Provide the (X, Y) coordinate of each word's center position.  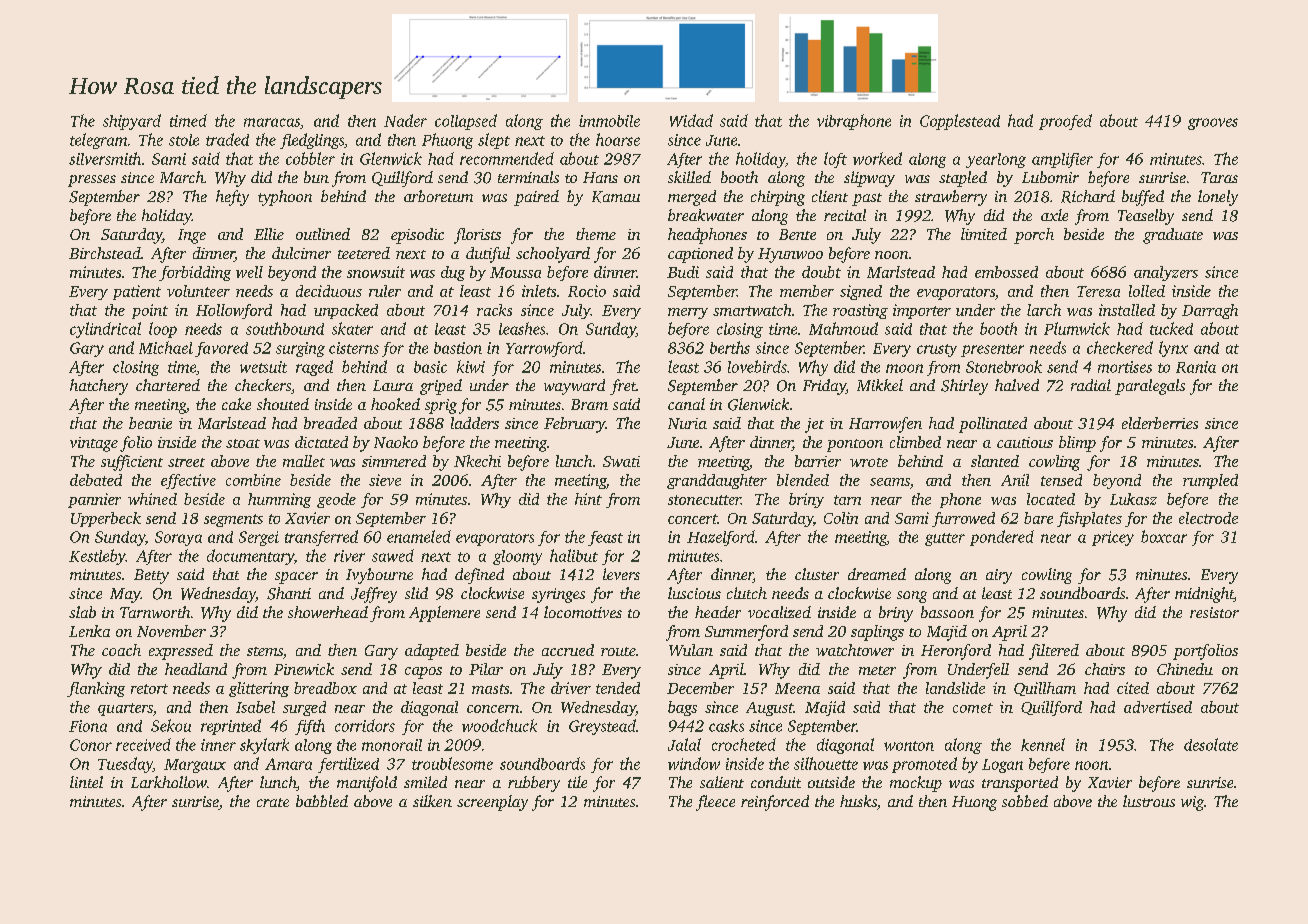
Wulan (691, 650)
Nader (405, 120)
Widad (691, 120)
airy (999, 576)
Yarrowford (544, 349)
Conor (91, 745)
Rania (1196, 367)
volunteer (198, 291)
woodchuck (499, 725)
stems (265, 651)
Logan (1002, 766)
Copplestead (960, 122)
